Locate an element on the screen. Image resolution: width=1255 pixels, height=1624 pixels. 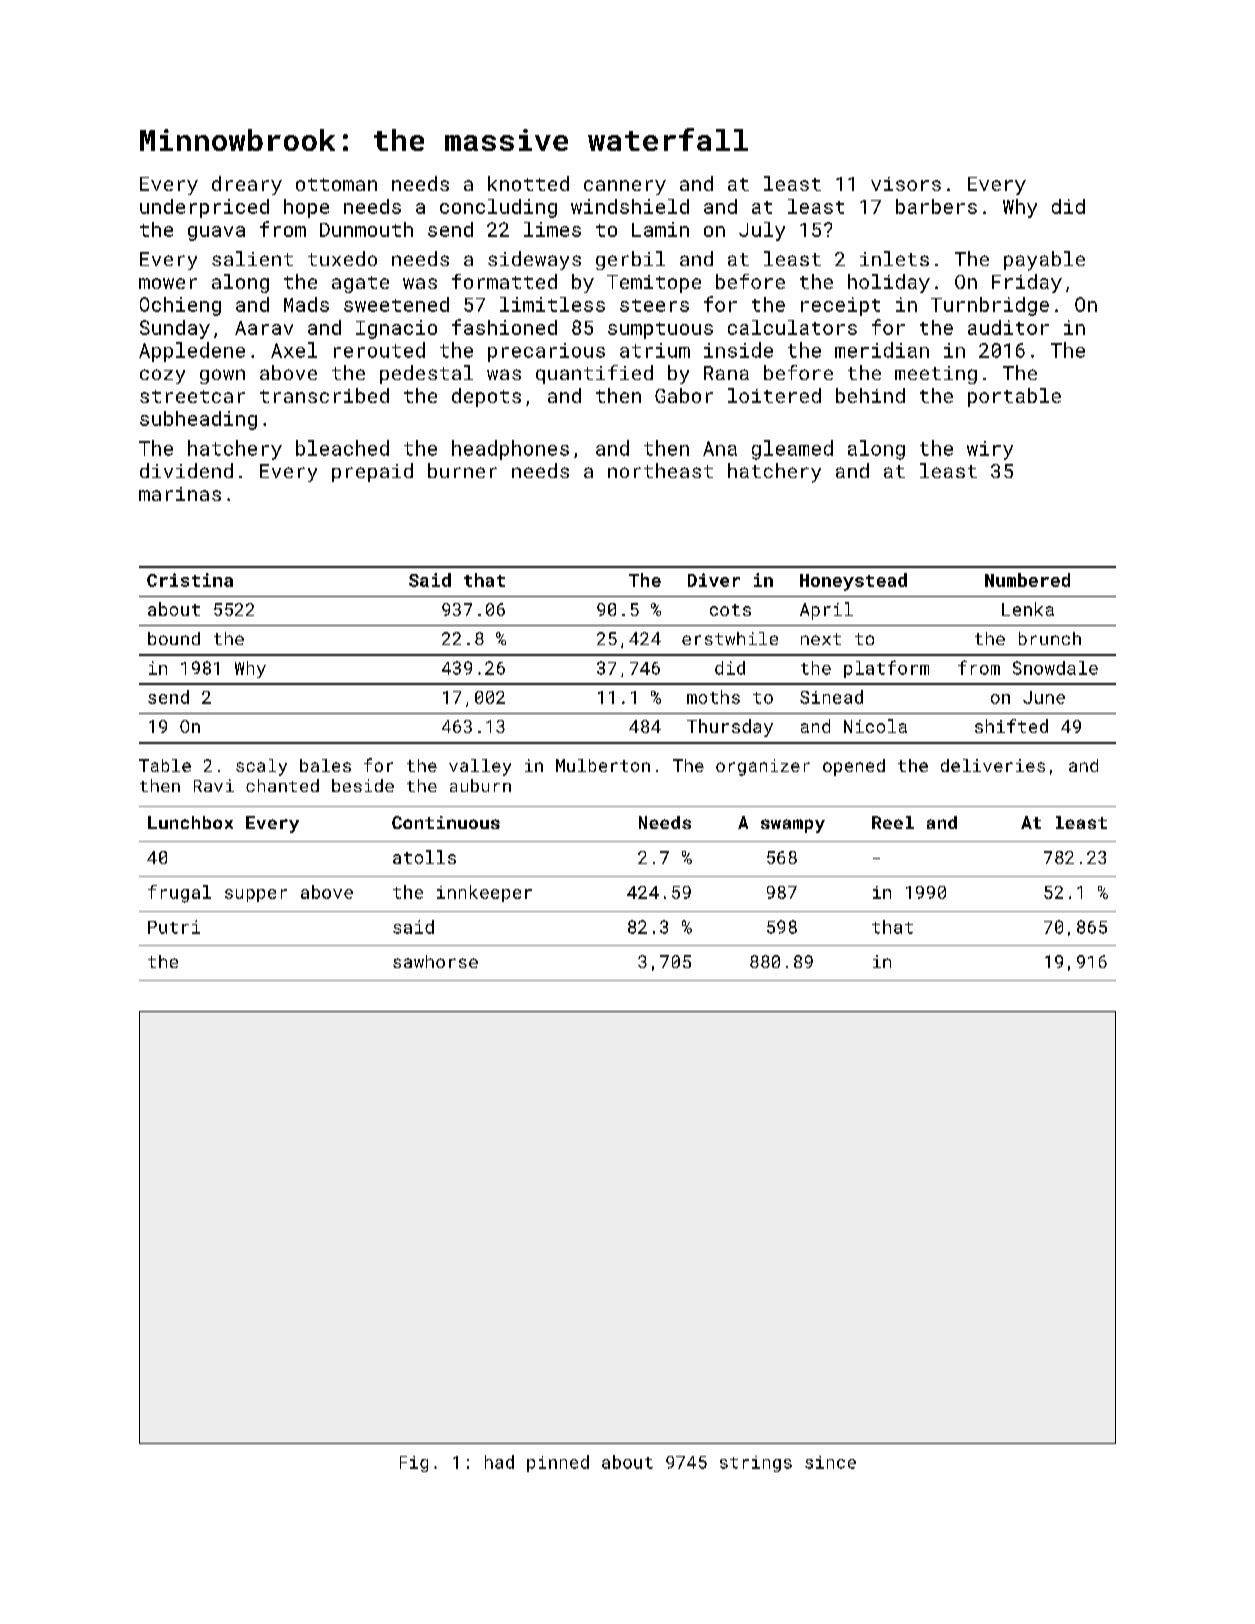
sideways is located at coordinates (534, 260).
